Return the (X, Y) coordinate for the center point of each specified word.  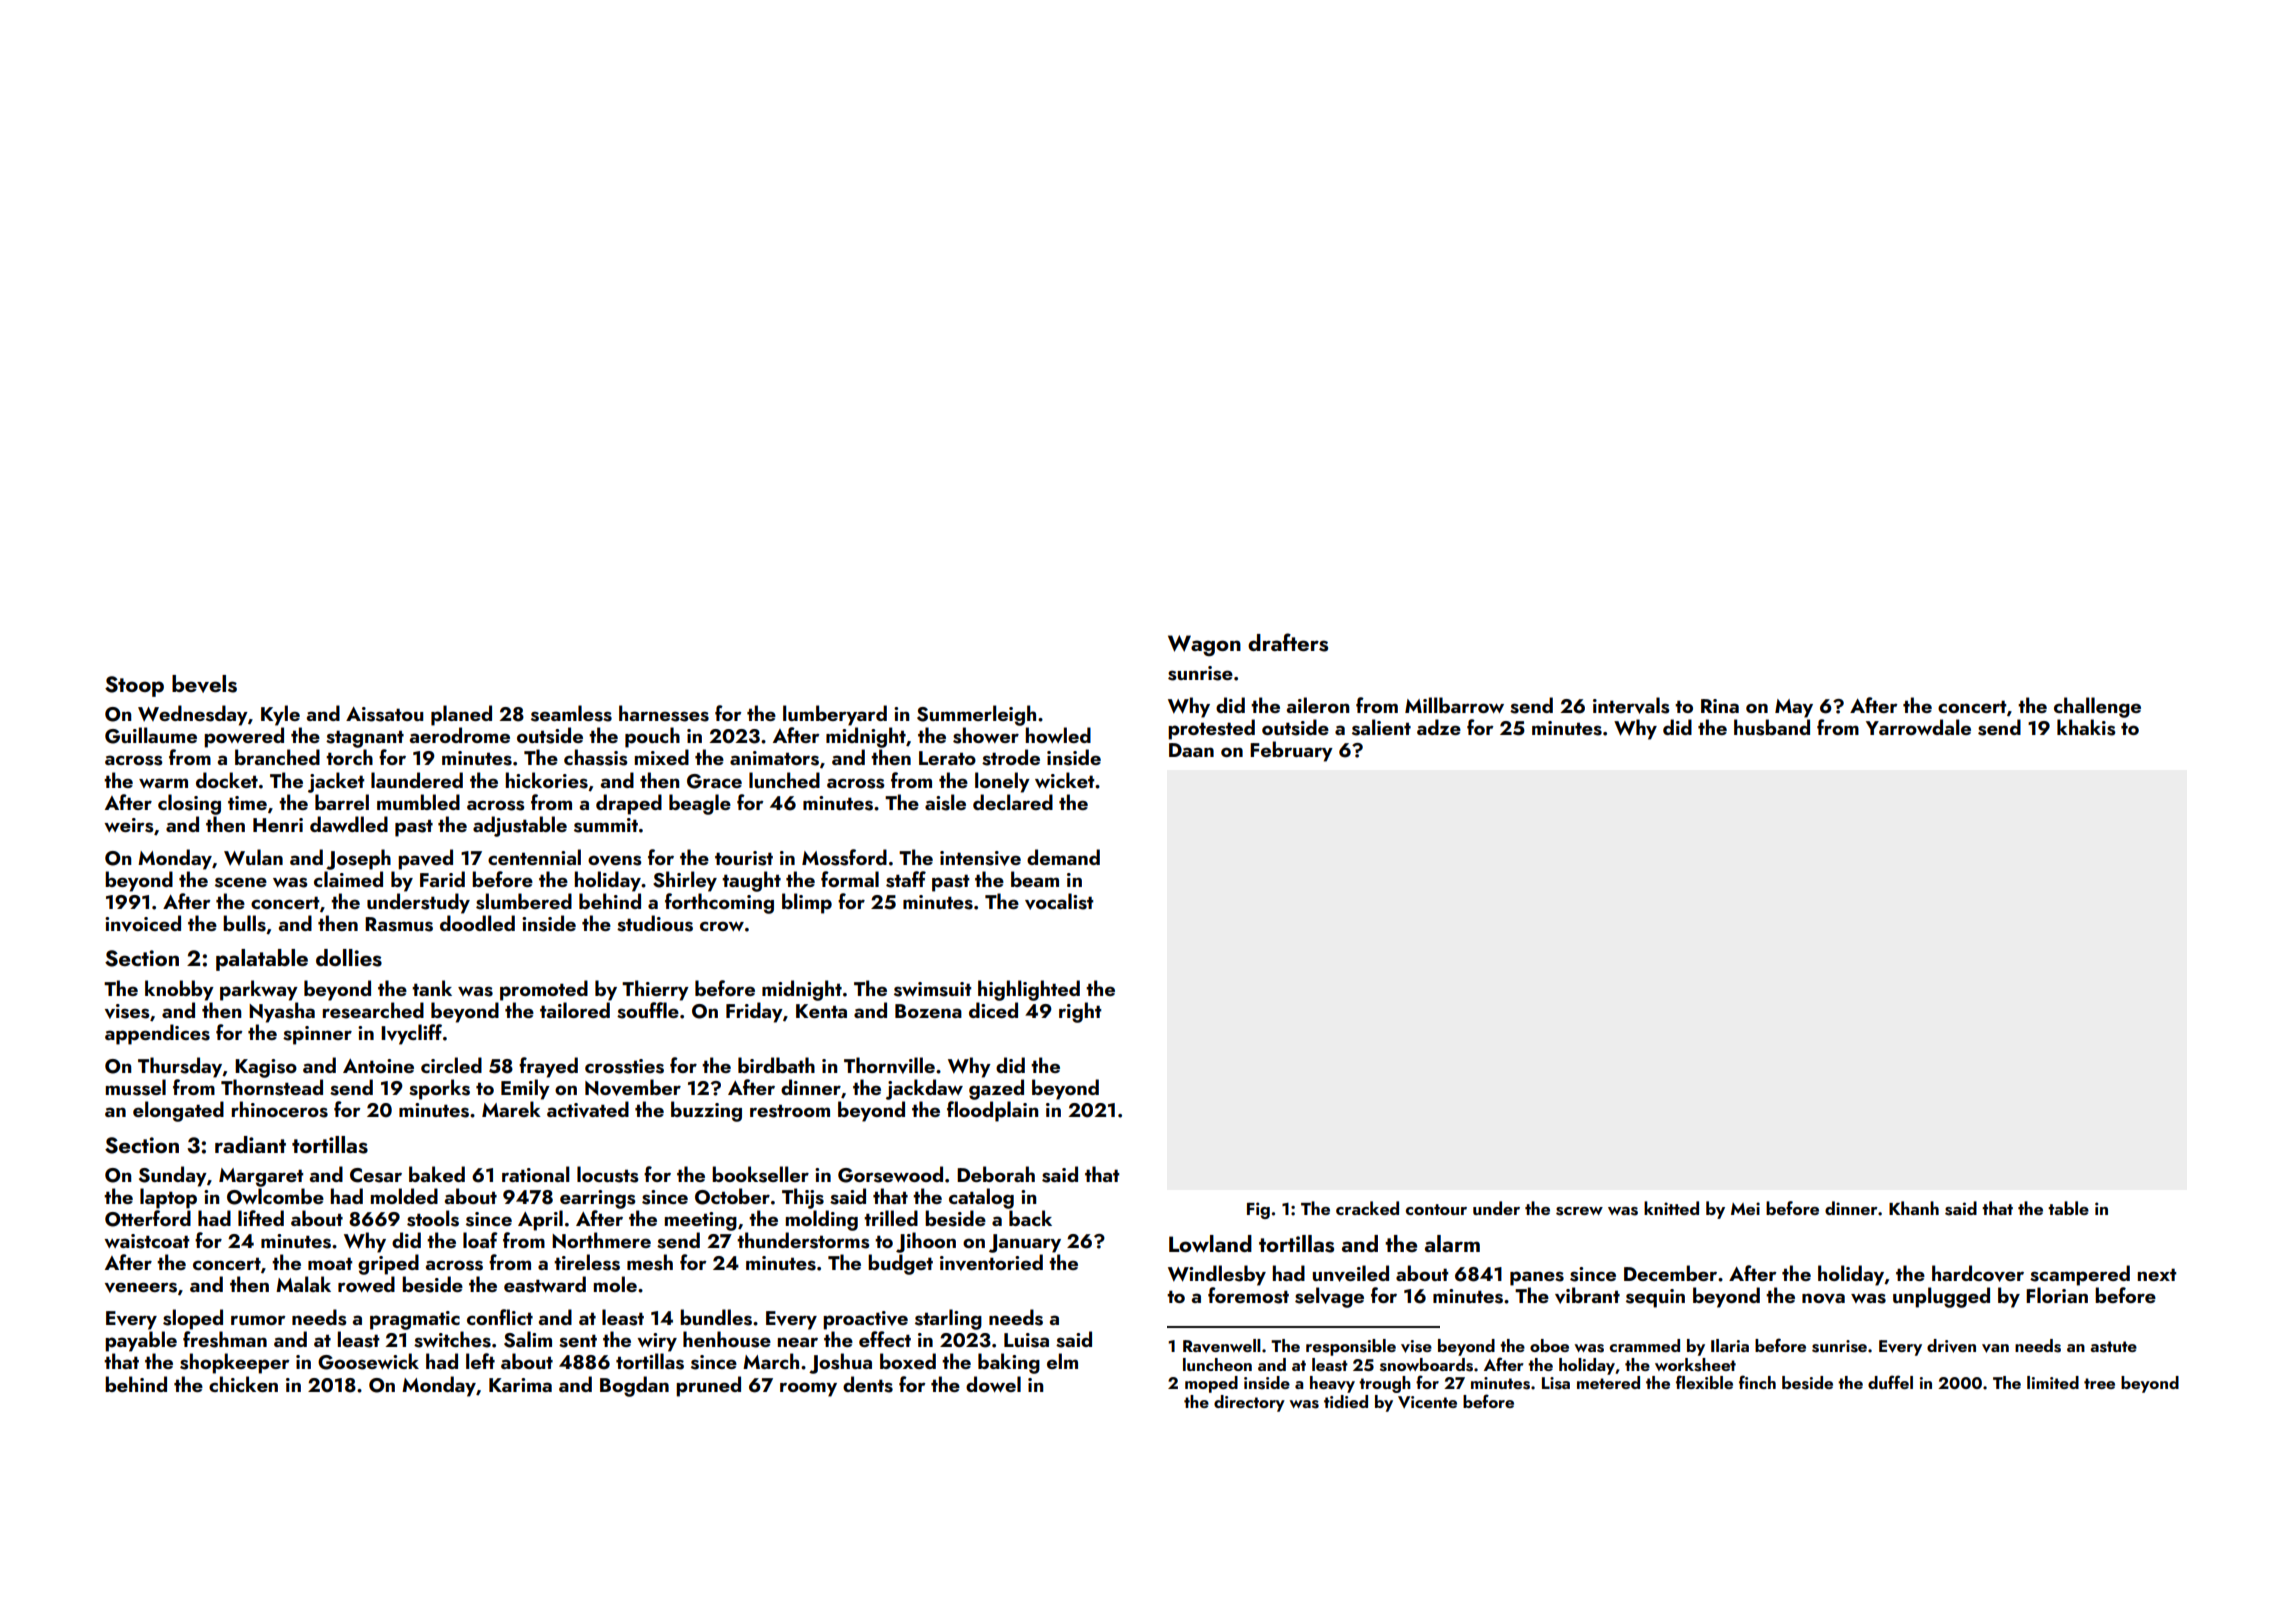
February (1291, 751)
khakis (2086, 727)
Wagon (1204, 645)
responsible (1351, 1347)
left (480, 1361)
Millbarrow (1454, 705)
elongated (178, 1111)
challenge (2097, 707)
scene (241, 882)
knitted (1671, 1208)
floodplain (992, 1111)
